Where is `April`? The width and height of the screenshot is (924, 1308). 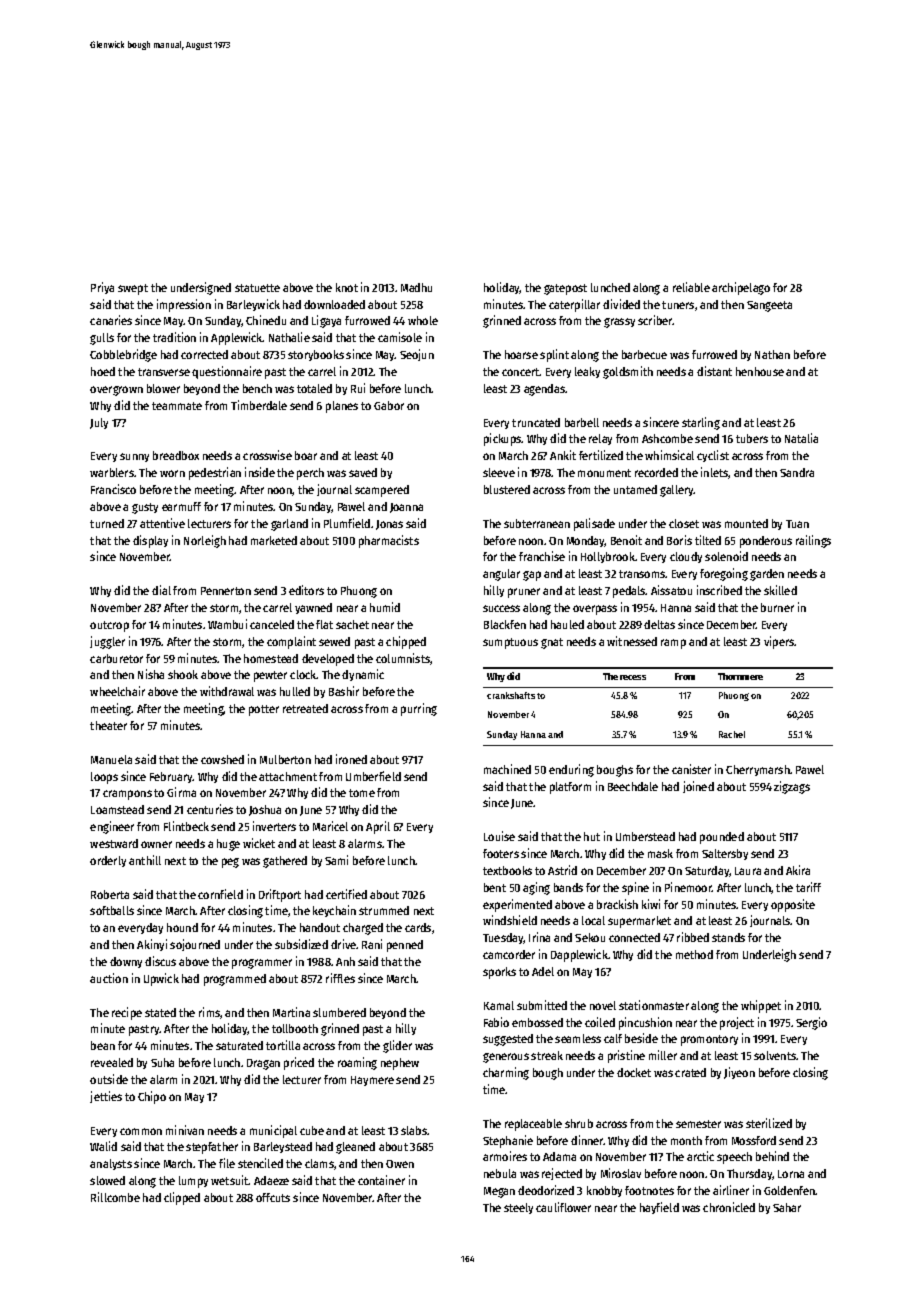 April is located at coordinates (378, 827).
